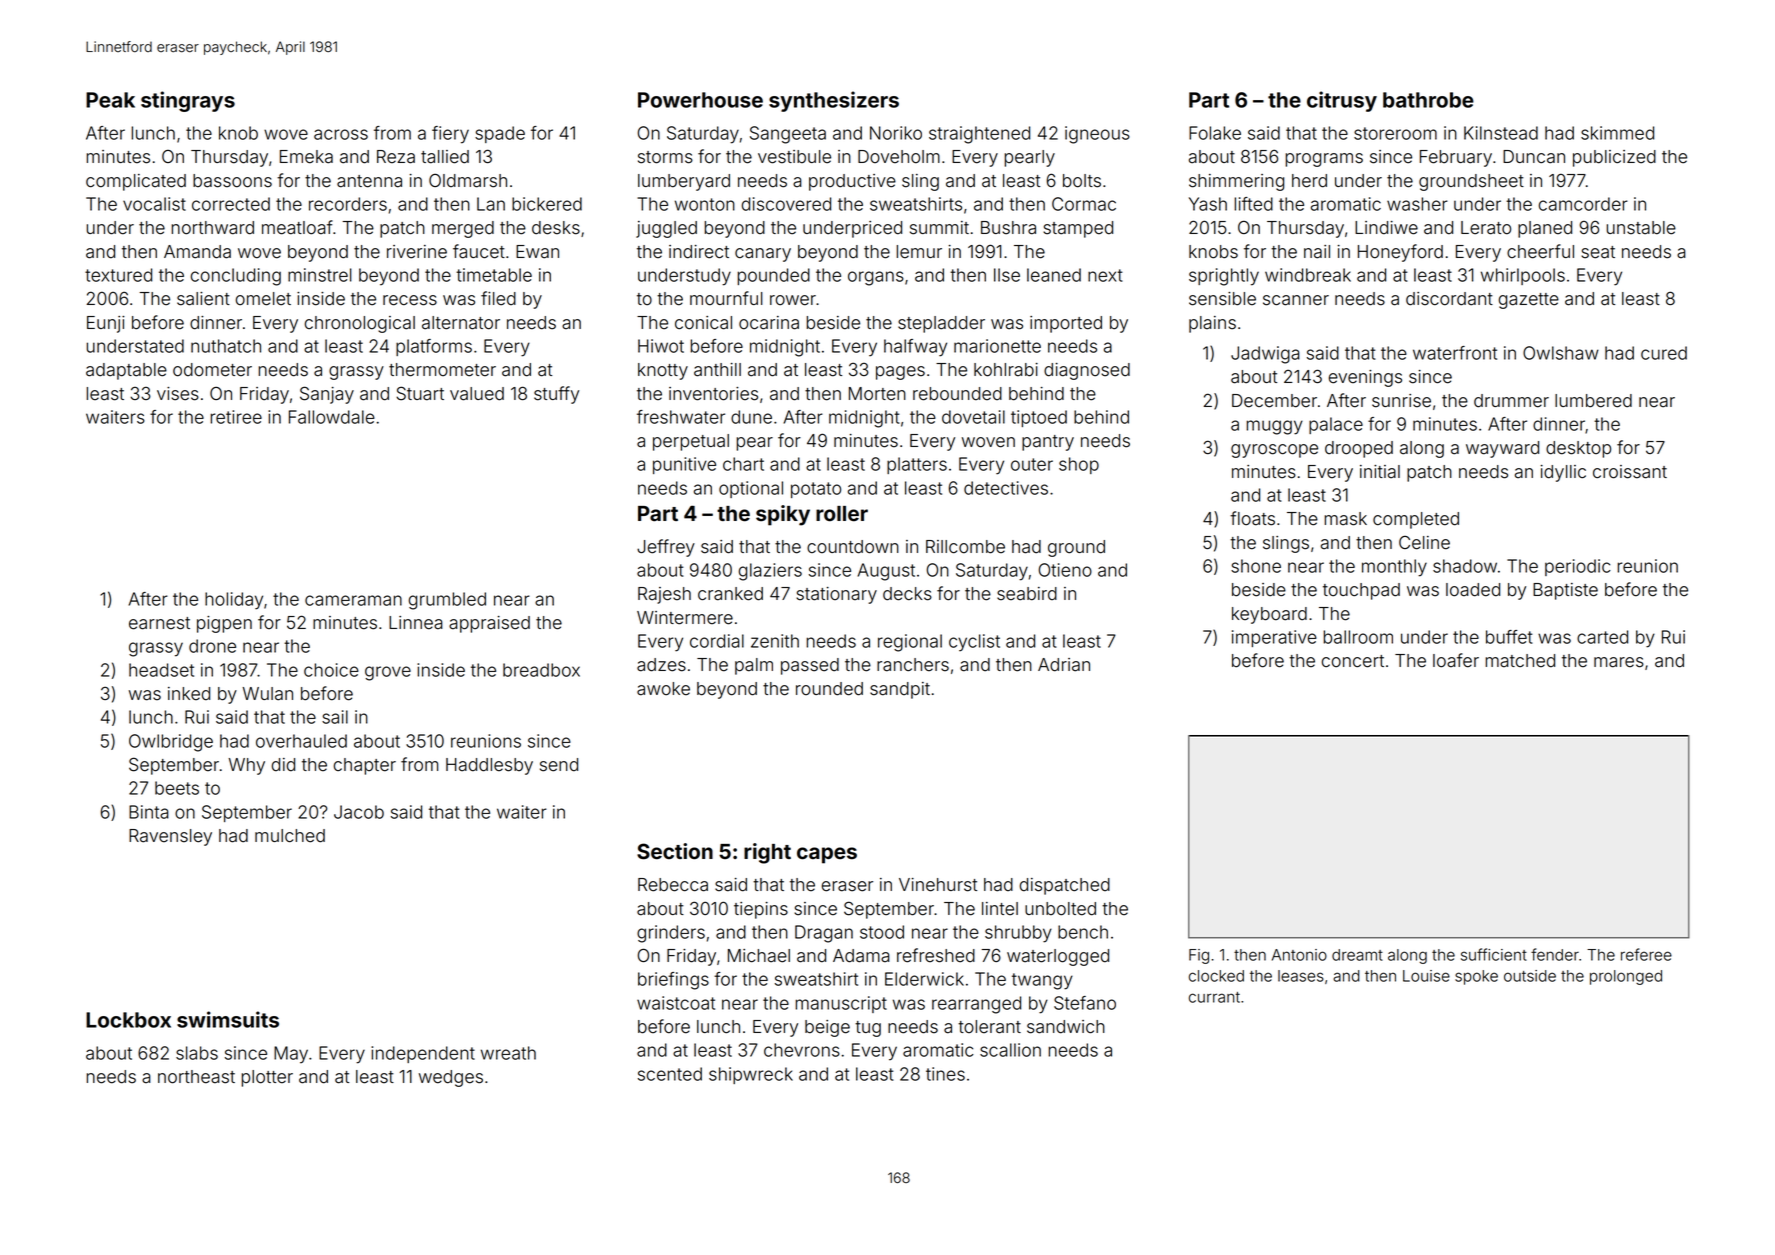  What do you see at coordinates (1353, 661) in the document?
I see `concert` at bounding box center [1353, 661].
